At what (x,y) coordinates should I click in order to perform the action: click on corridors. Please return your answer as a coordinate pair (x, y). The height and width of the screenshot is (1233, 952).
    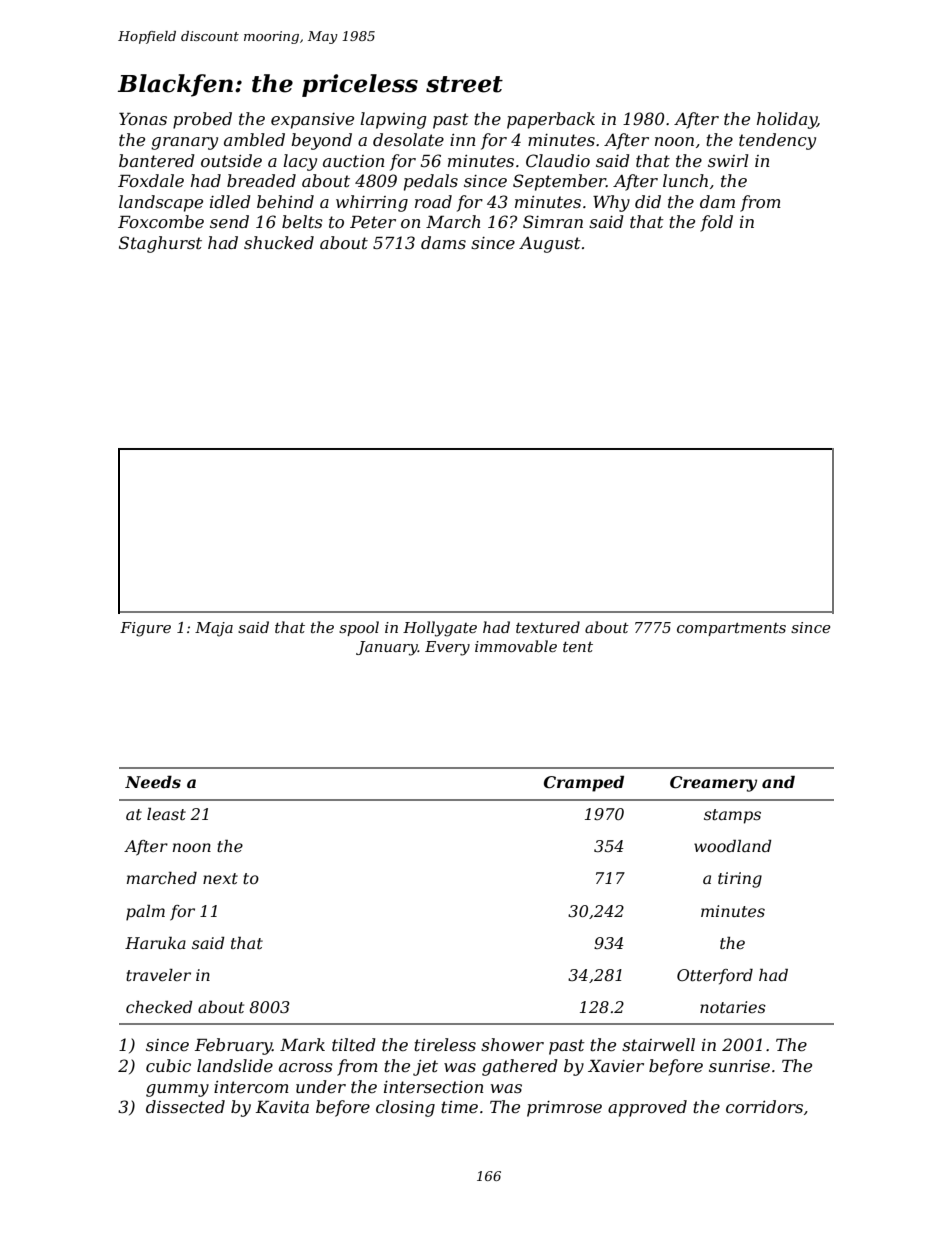
    Looking at the image, I should click on (764, 1106).
